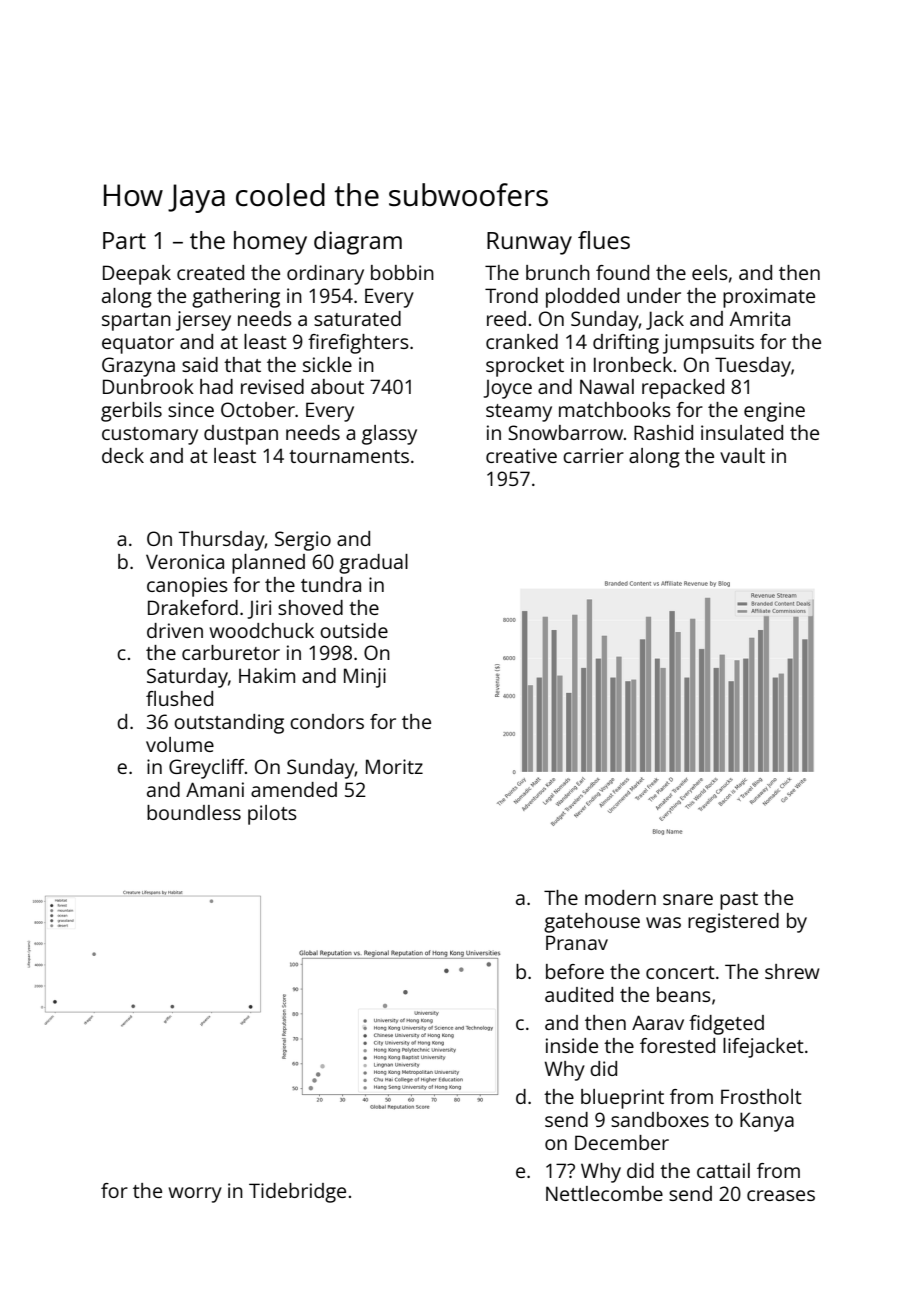 The image size is (924, 1311). What do you see at coordinates (297, 1193) in the screenshot?
I see `Tidebridge` at bounding box center [297, 1193].
